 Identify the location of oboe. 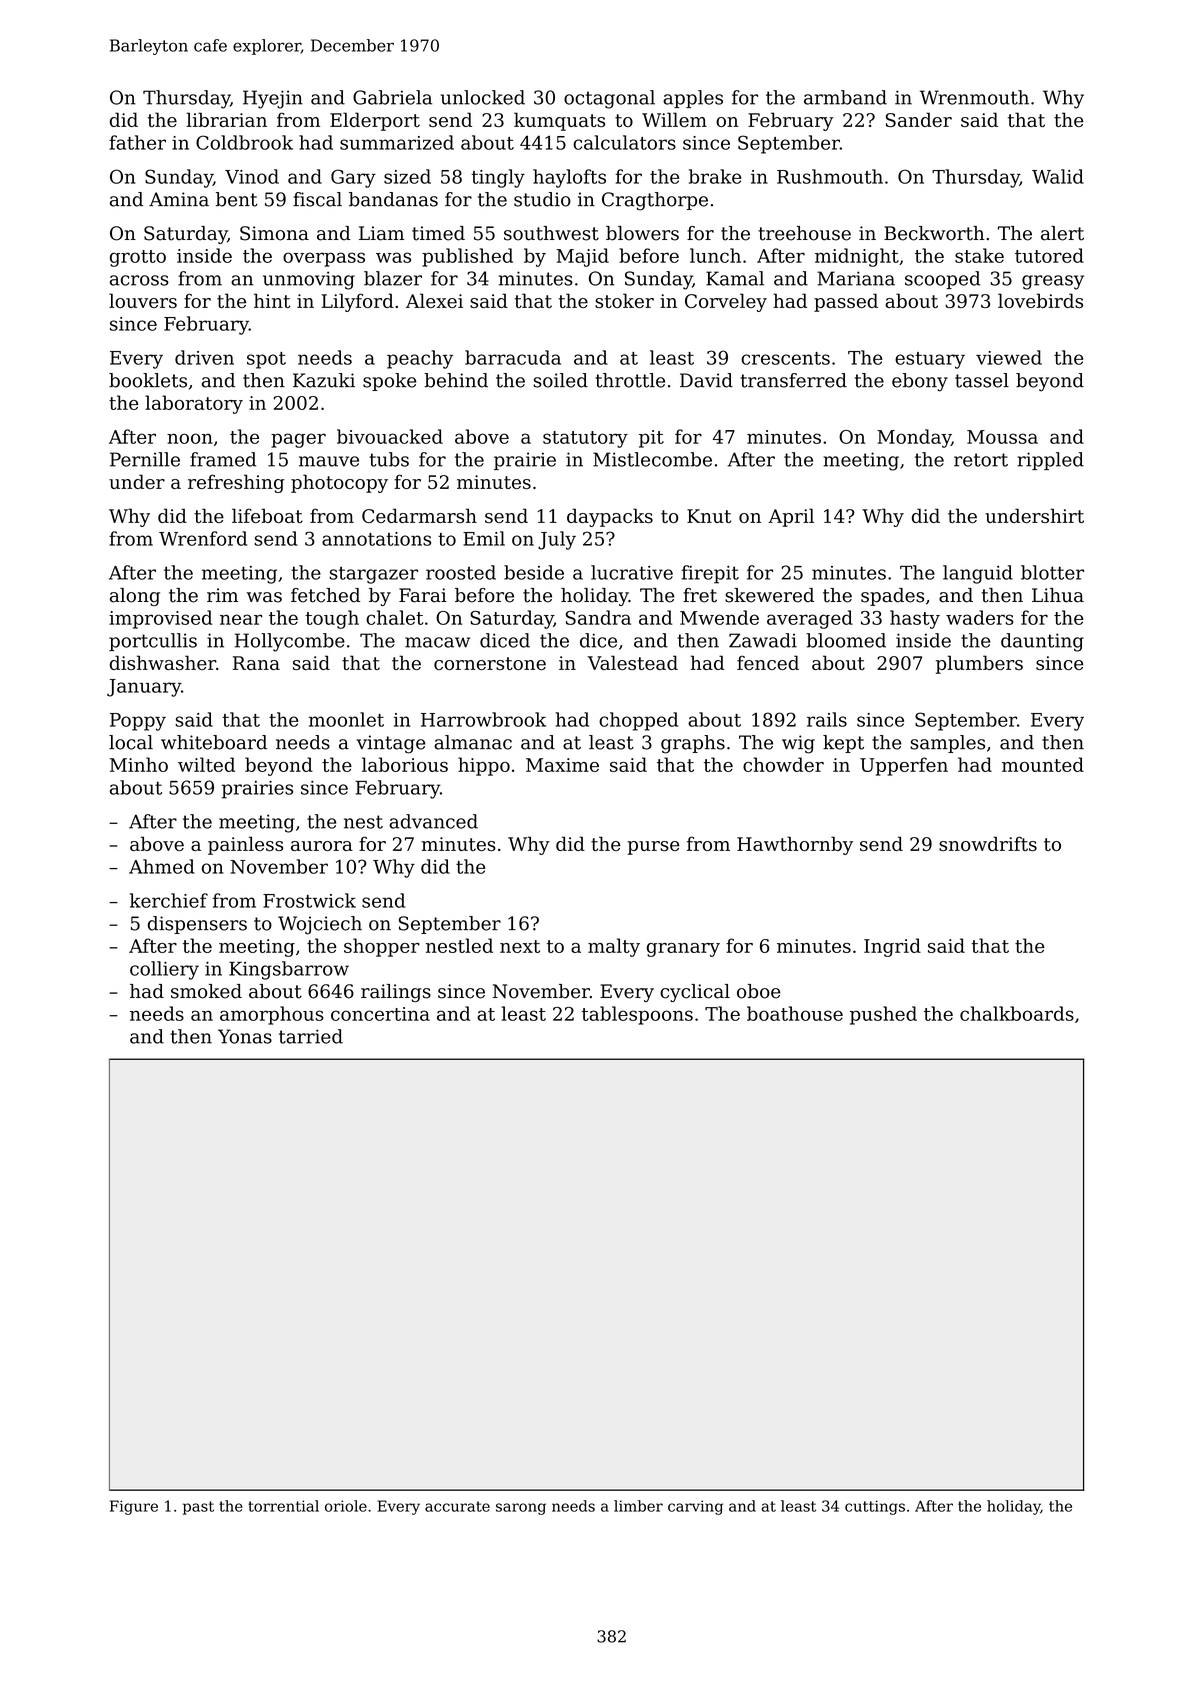
(759, 991).
